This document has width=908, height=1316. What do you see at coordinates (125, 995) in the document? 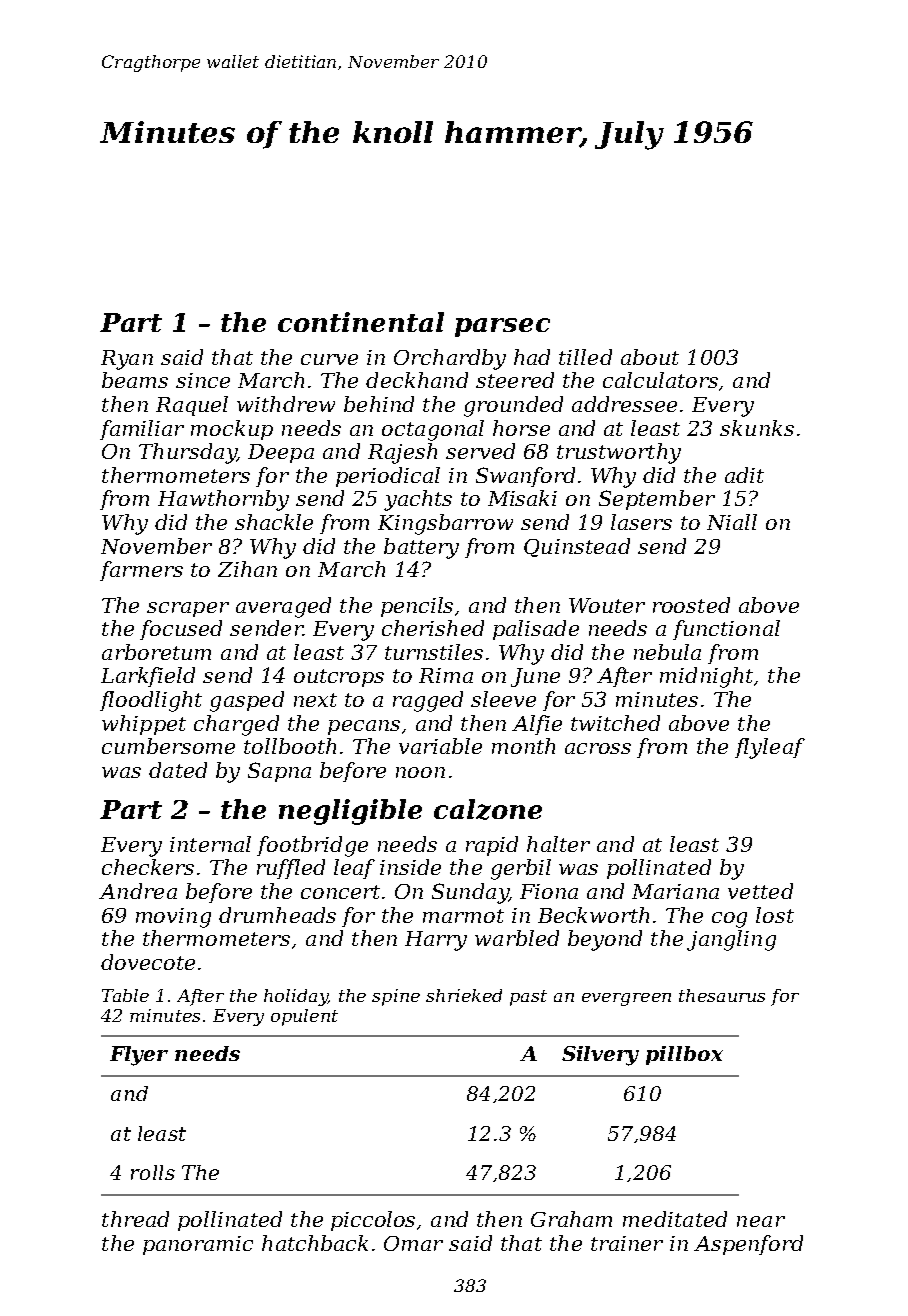
I see `Table` at bounding box center [125, 995].
